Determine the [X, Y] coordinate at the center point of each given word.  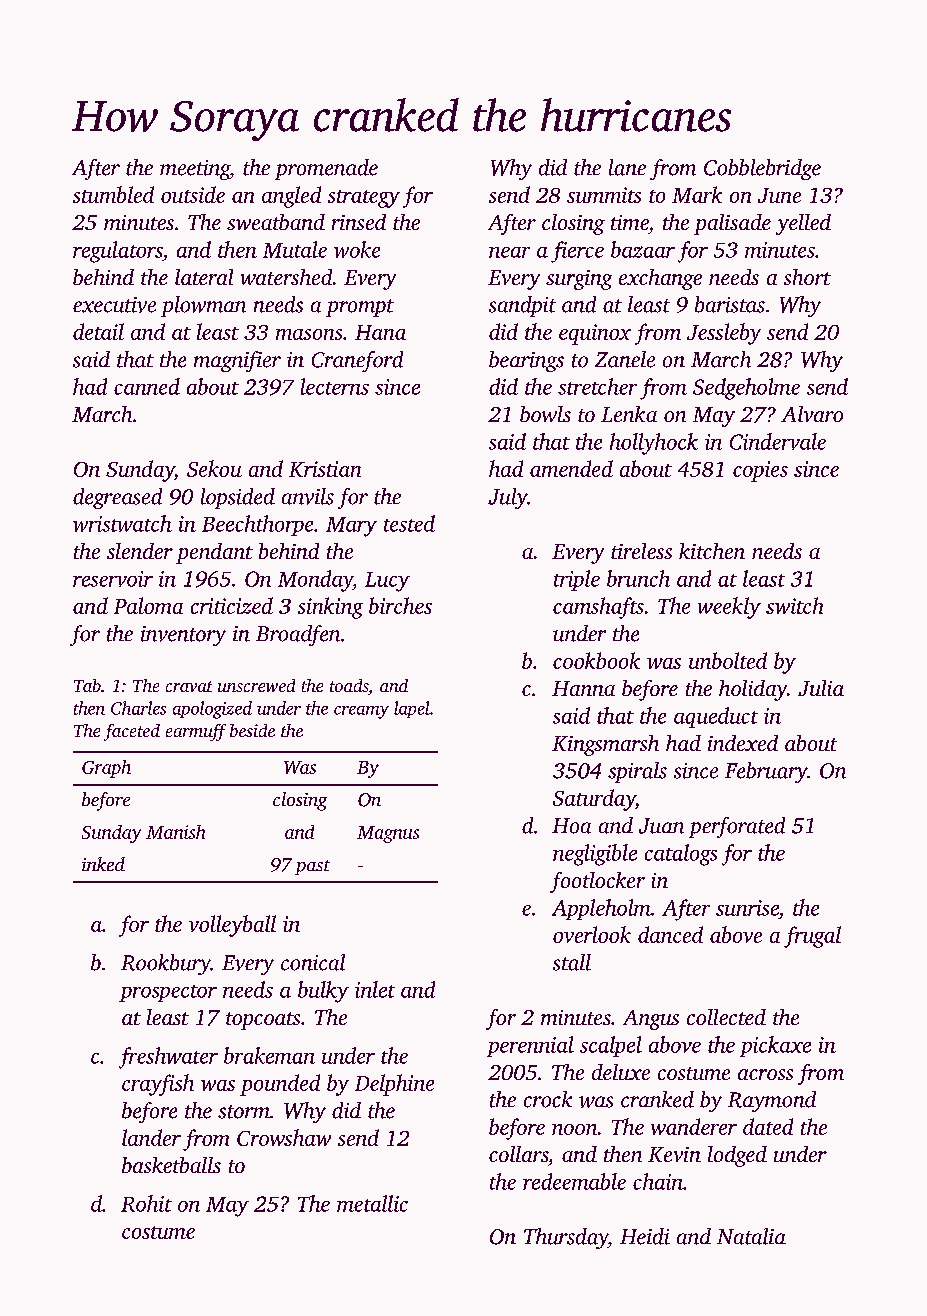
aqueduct [716, 717]
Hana [380, 332]
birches [400, 605]
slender [140, 551]
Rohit [146, 1203]
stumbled [113, 194]
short [807, 277]
